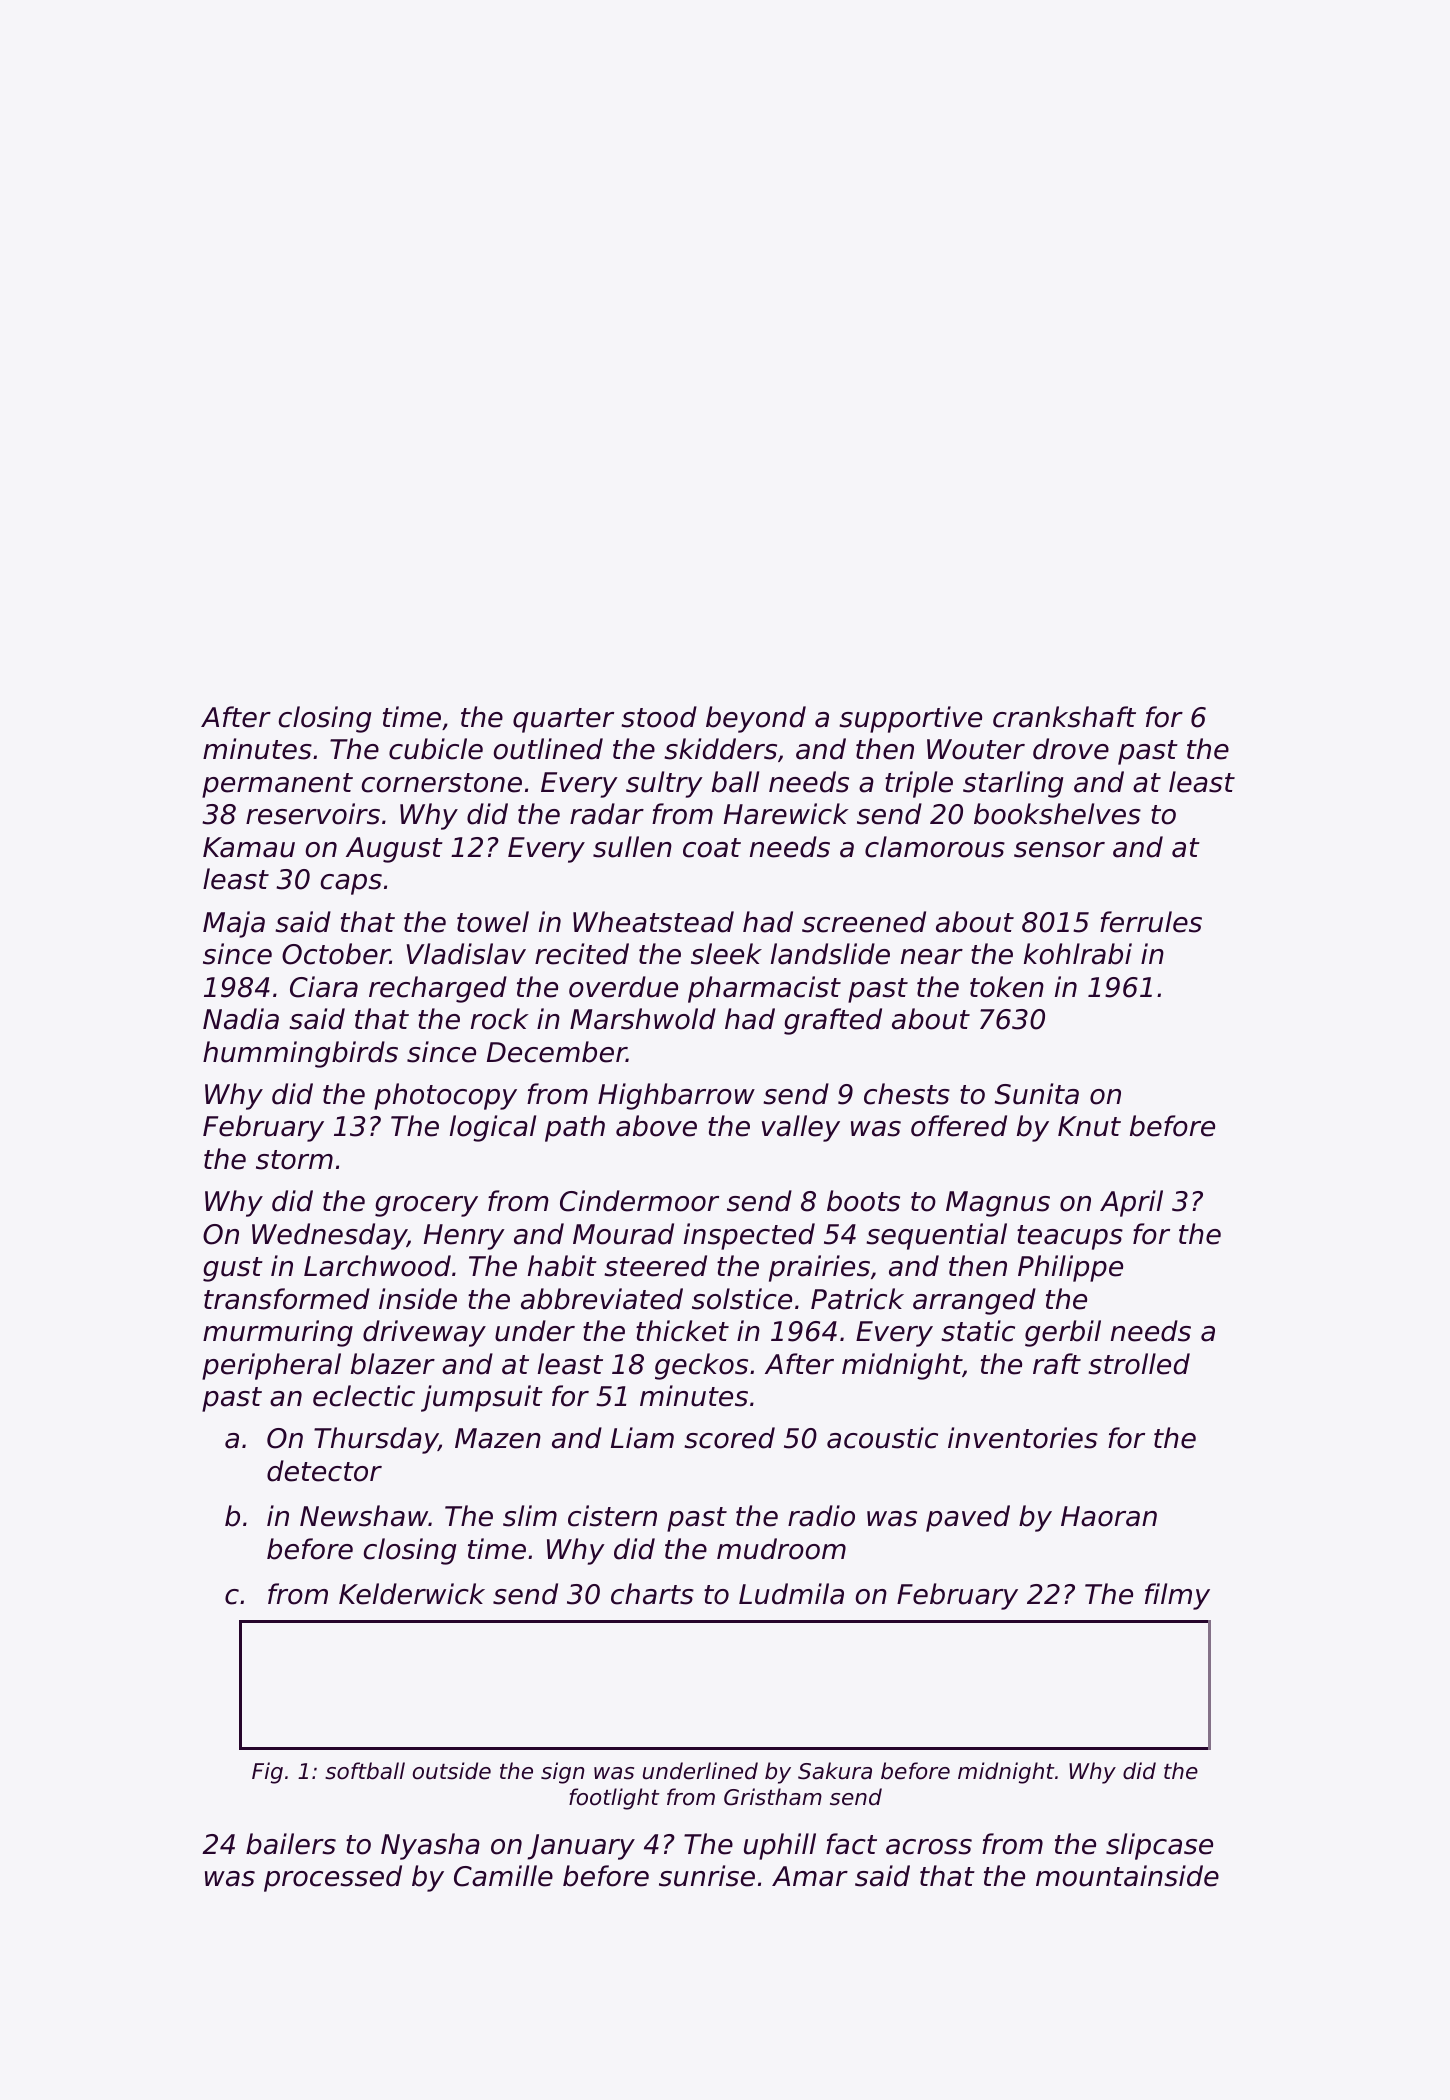 This document has height=2100, width=1450. What do you see at coordinates (1064, 717) in the document?
I see `crankshaft` at bounding box center [1064, 717].
